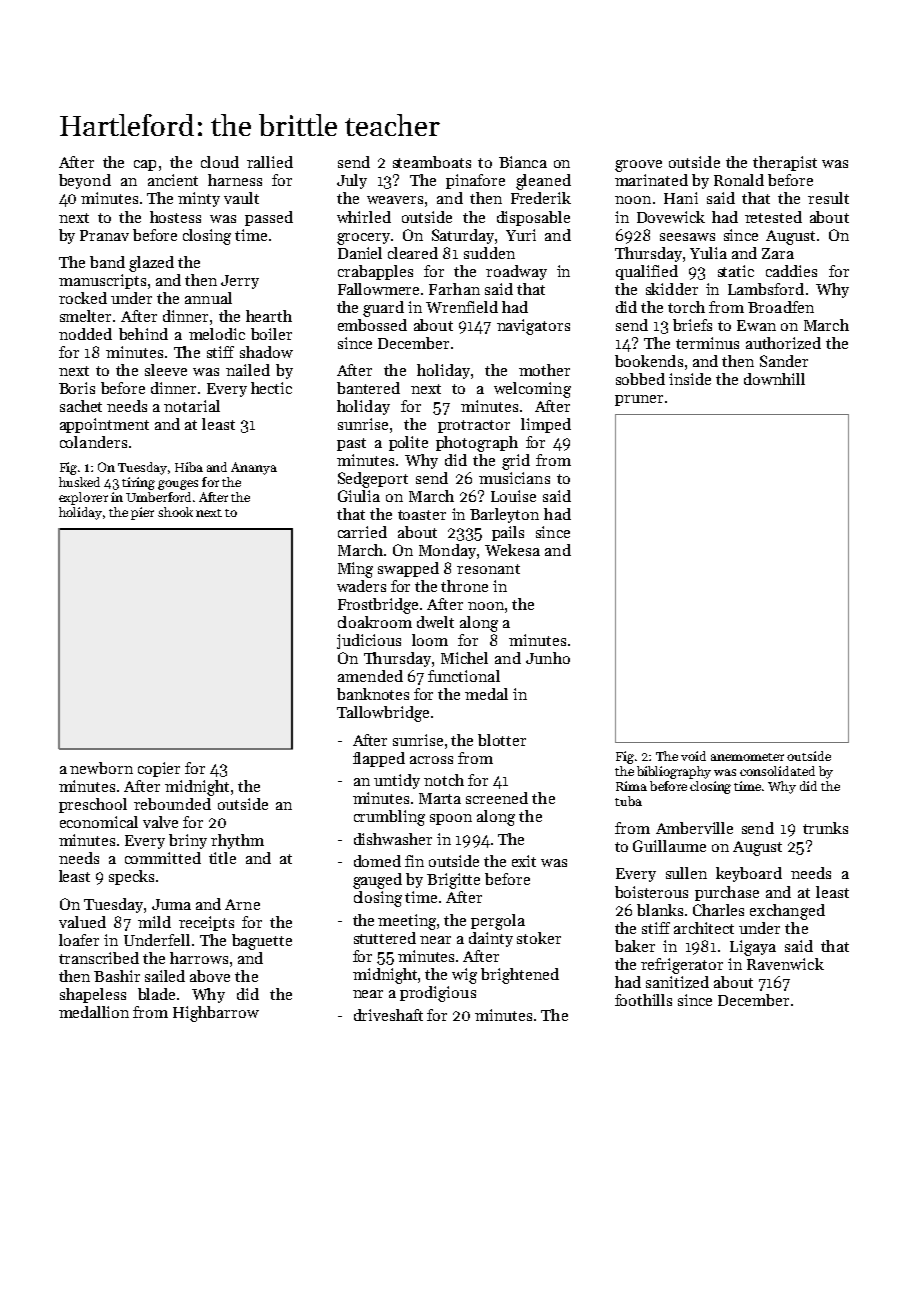 This screenshot has width=908, height=1316. What do you see at coordinates (192, 406) in the screenshot?
I see `notarial` at bounding box center [192, 406].
